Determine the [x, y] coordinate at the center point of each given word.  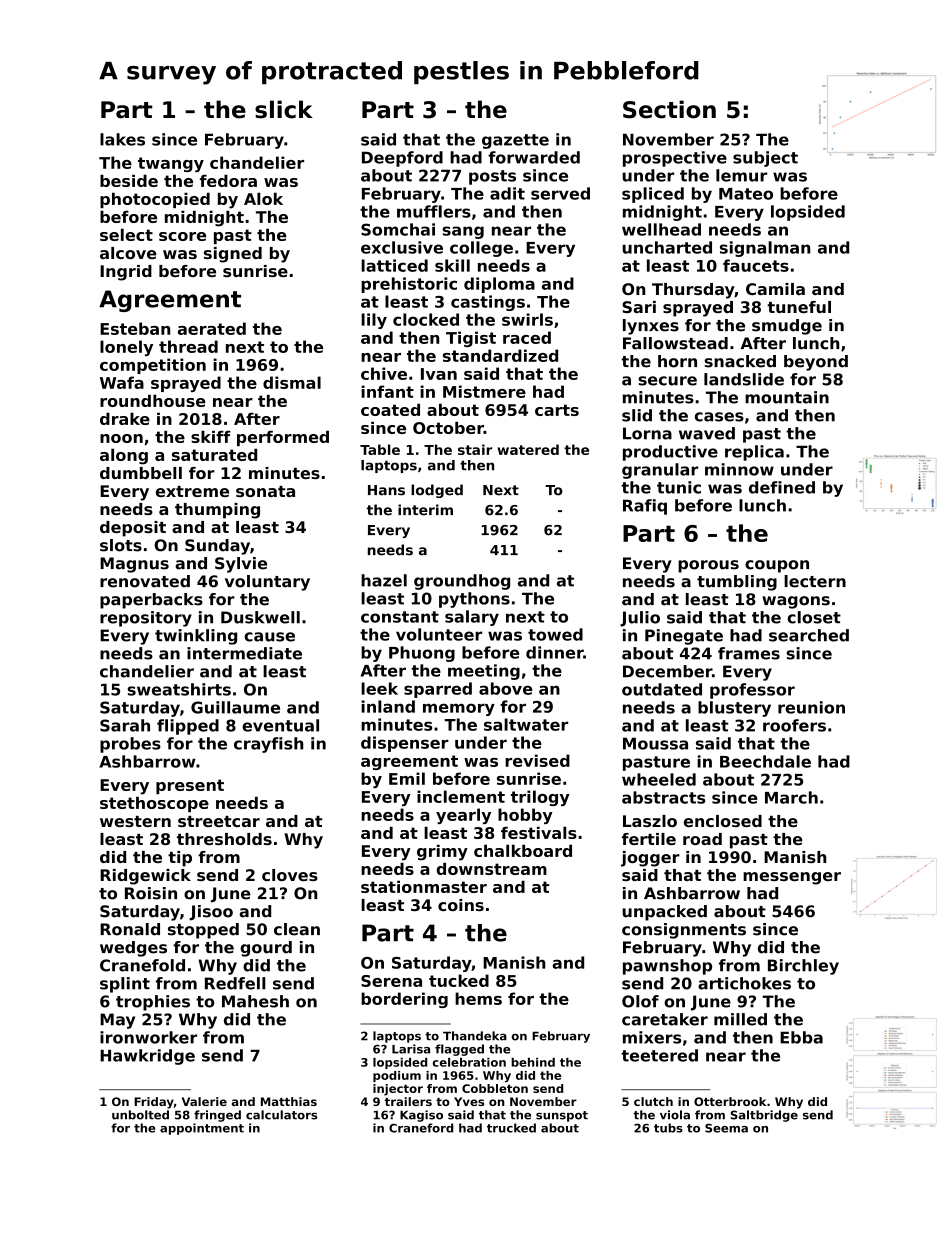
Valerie [204, 1101]
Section [669, 109]
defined [782, 487]
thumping [217, 511]
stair [475, 449]
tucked [459, 980]
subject [765, 159]
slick [284, 109]
